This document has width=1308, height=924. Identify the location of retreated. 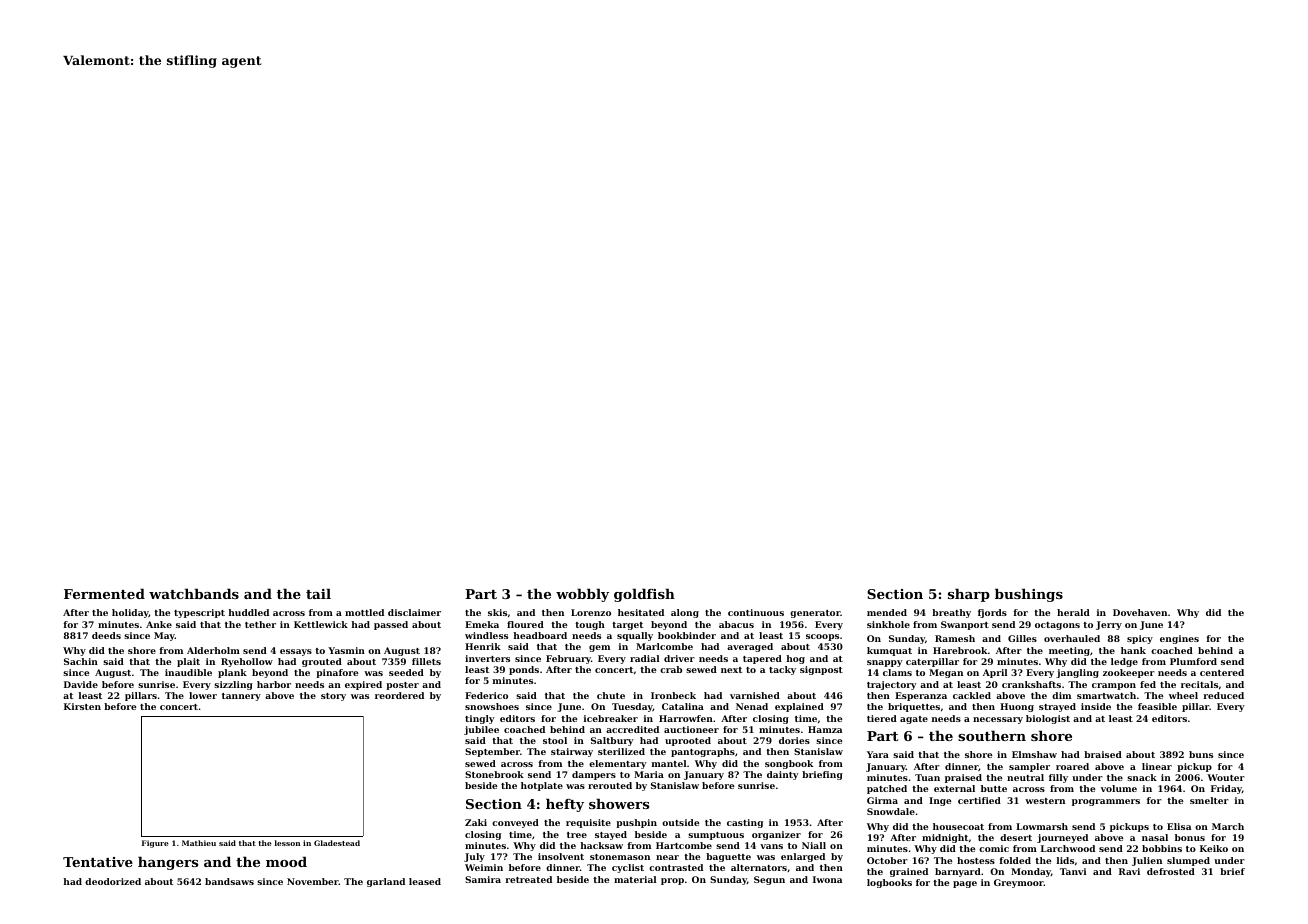
(528, 879).
